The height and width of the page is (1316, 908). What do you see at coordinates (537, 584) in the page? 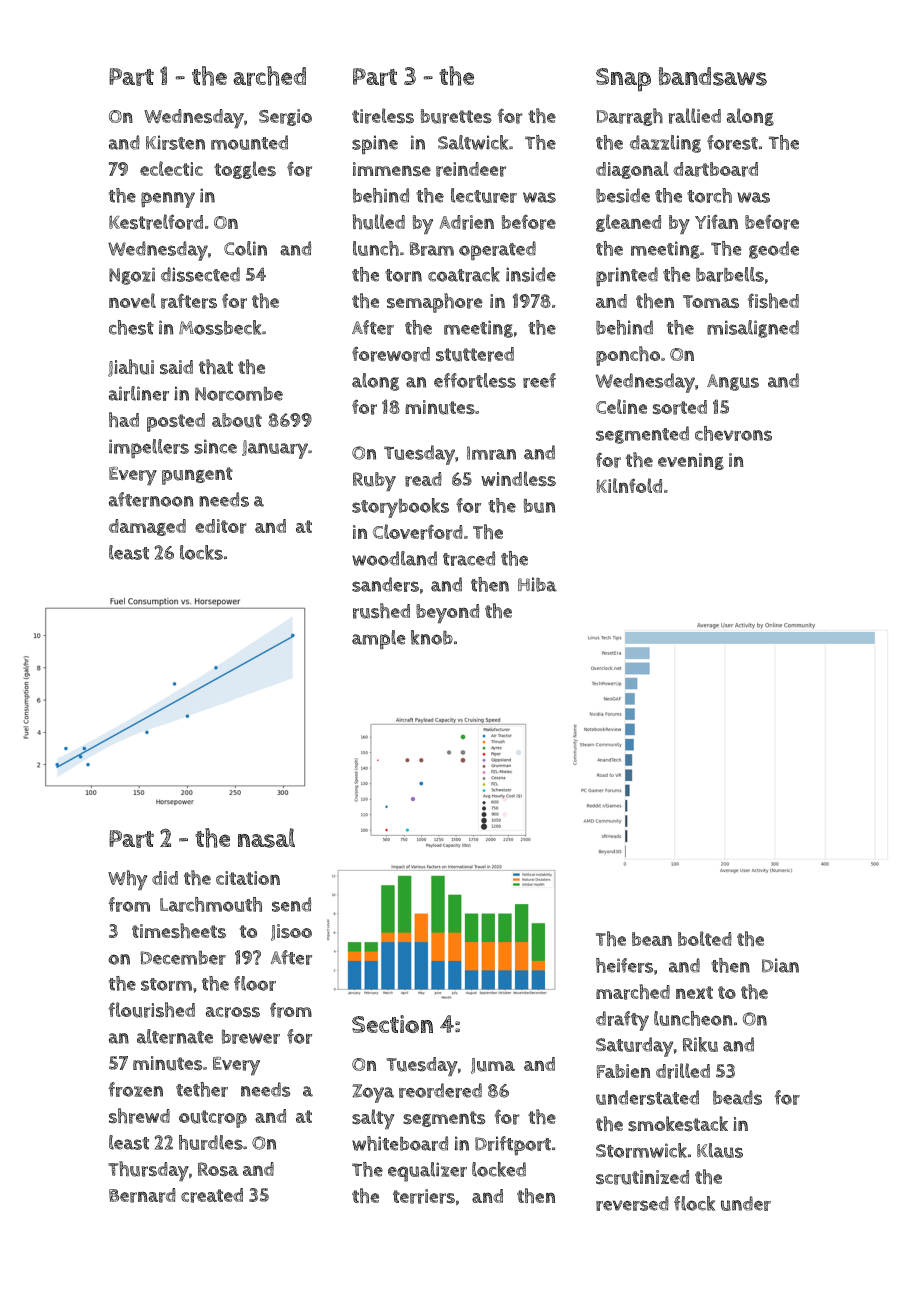
I see `Hiba` at bounding box center [537, 584].
